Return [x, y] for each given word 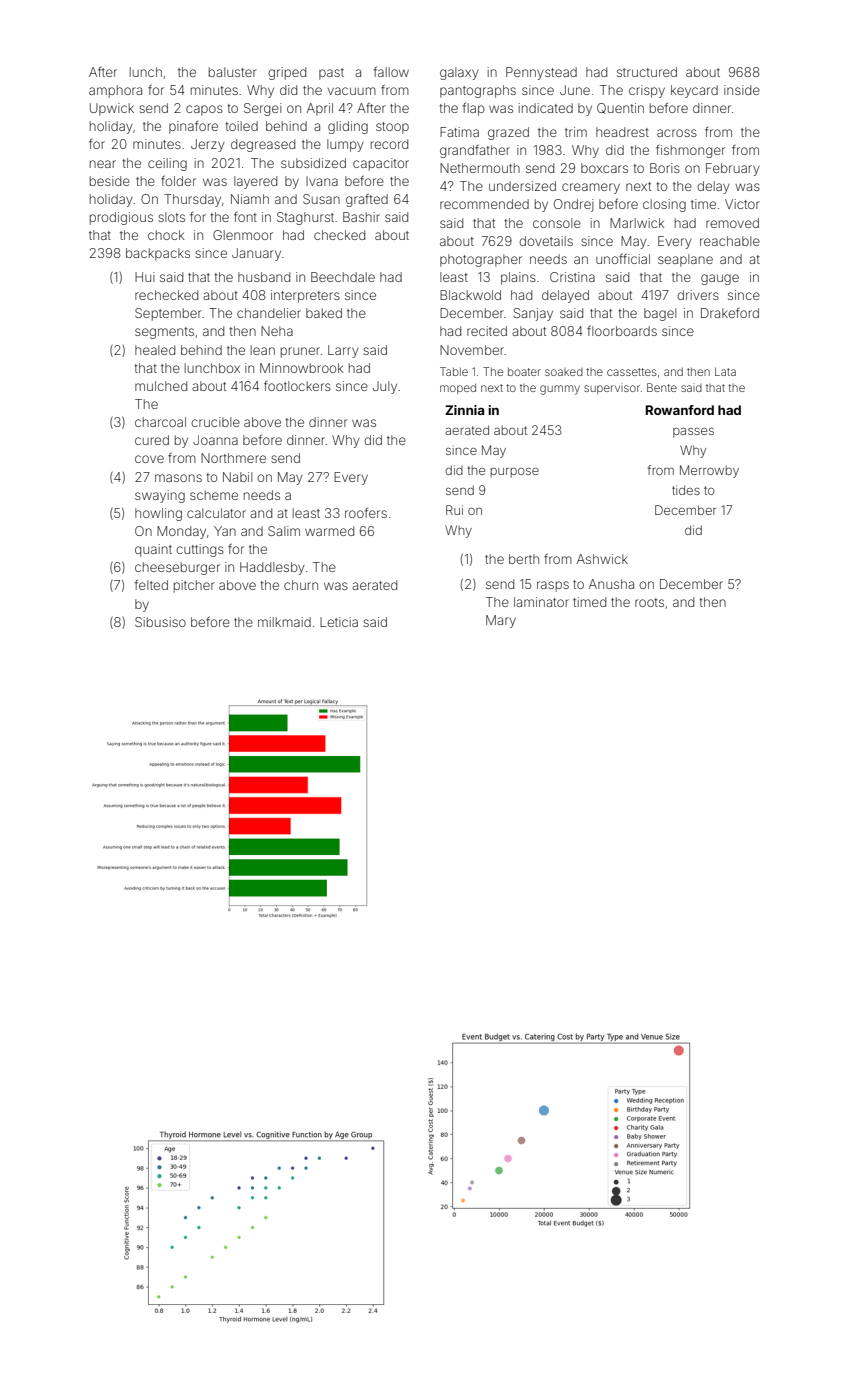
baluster [233, 72]
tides [686, 490]
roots [649, 602]
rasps [553, 586]
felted [151, 584]
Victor [742, 204]
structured [647, 72]
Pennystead [541, 73]
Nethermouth [480, 168]
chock [166, 235]
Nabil [237, 477]
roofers [366, 512]
